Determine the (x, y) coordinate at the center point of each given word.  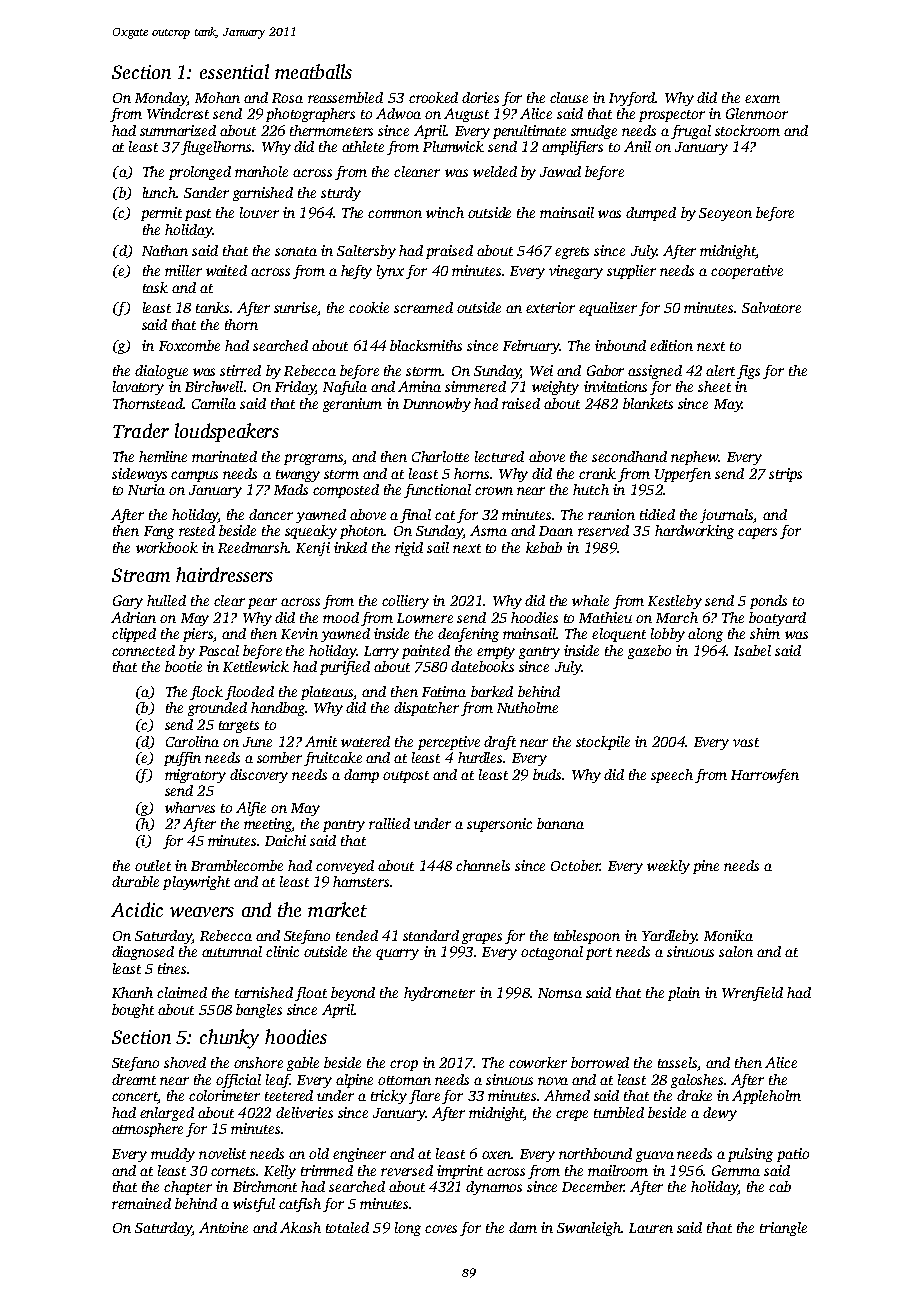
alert (720, 370)
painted (426, 652)
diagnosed (143, 953)
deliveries (304, 1112)
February (531, 347)
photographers (310, 115)
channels (483, 865)
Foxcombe (189, 345)
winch (445, 212)
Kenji (313, 549)
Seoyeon (725, 214)
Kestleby (675, 602)
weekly (668, 867)
